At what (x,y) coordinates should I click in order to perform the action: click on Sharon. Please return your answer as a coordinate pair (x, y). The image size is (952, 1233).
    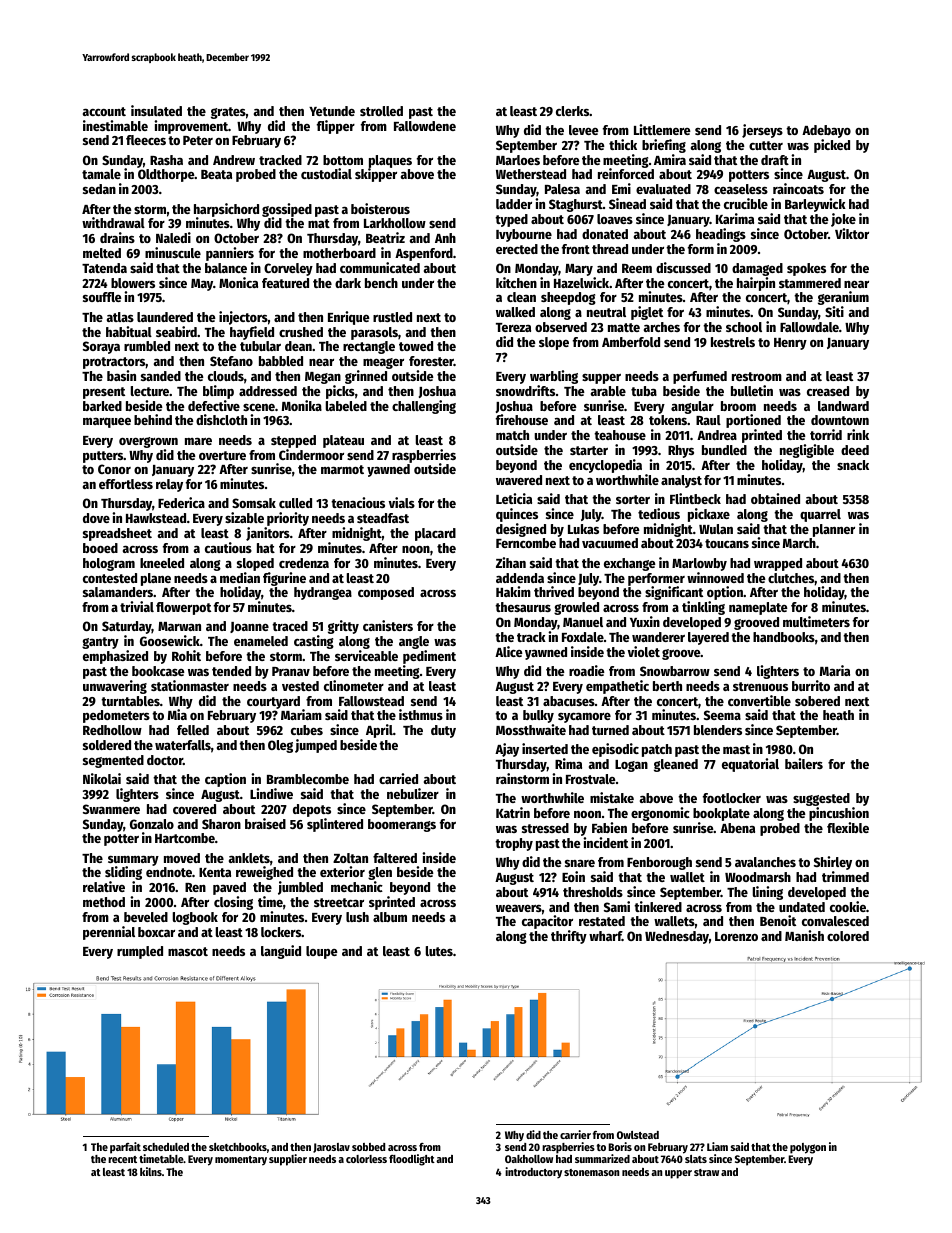
    Looking at the image, I should click on (221, 824).
